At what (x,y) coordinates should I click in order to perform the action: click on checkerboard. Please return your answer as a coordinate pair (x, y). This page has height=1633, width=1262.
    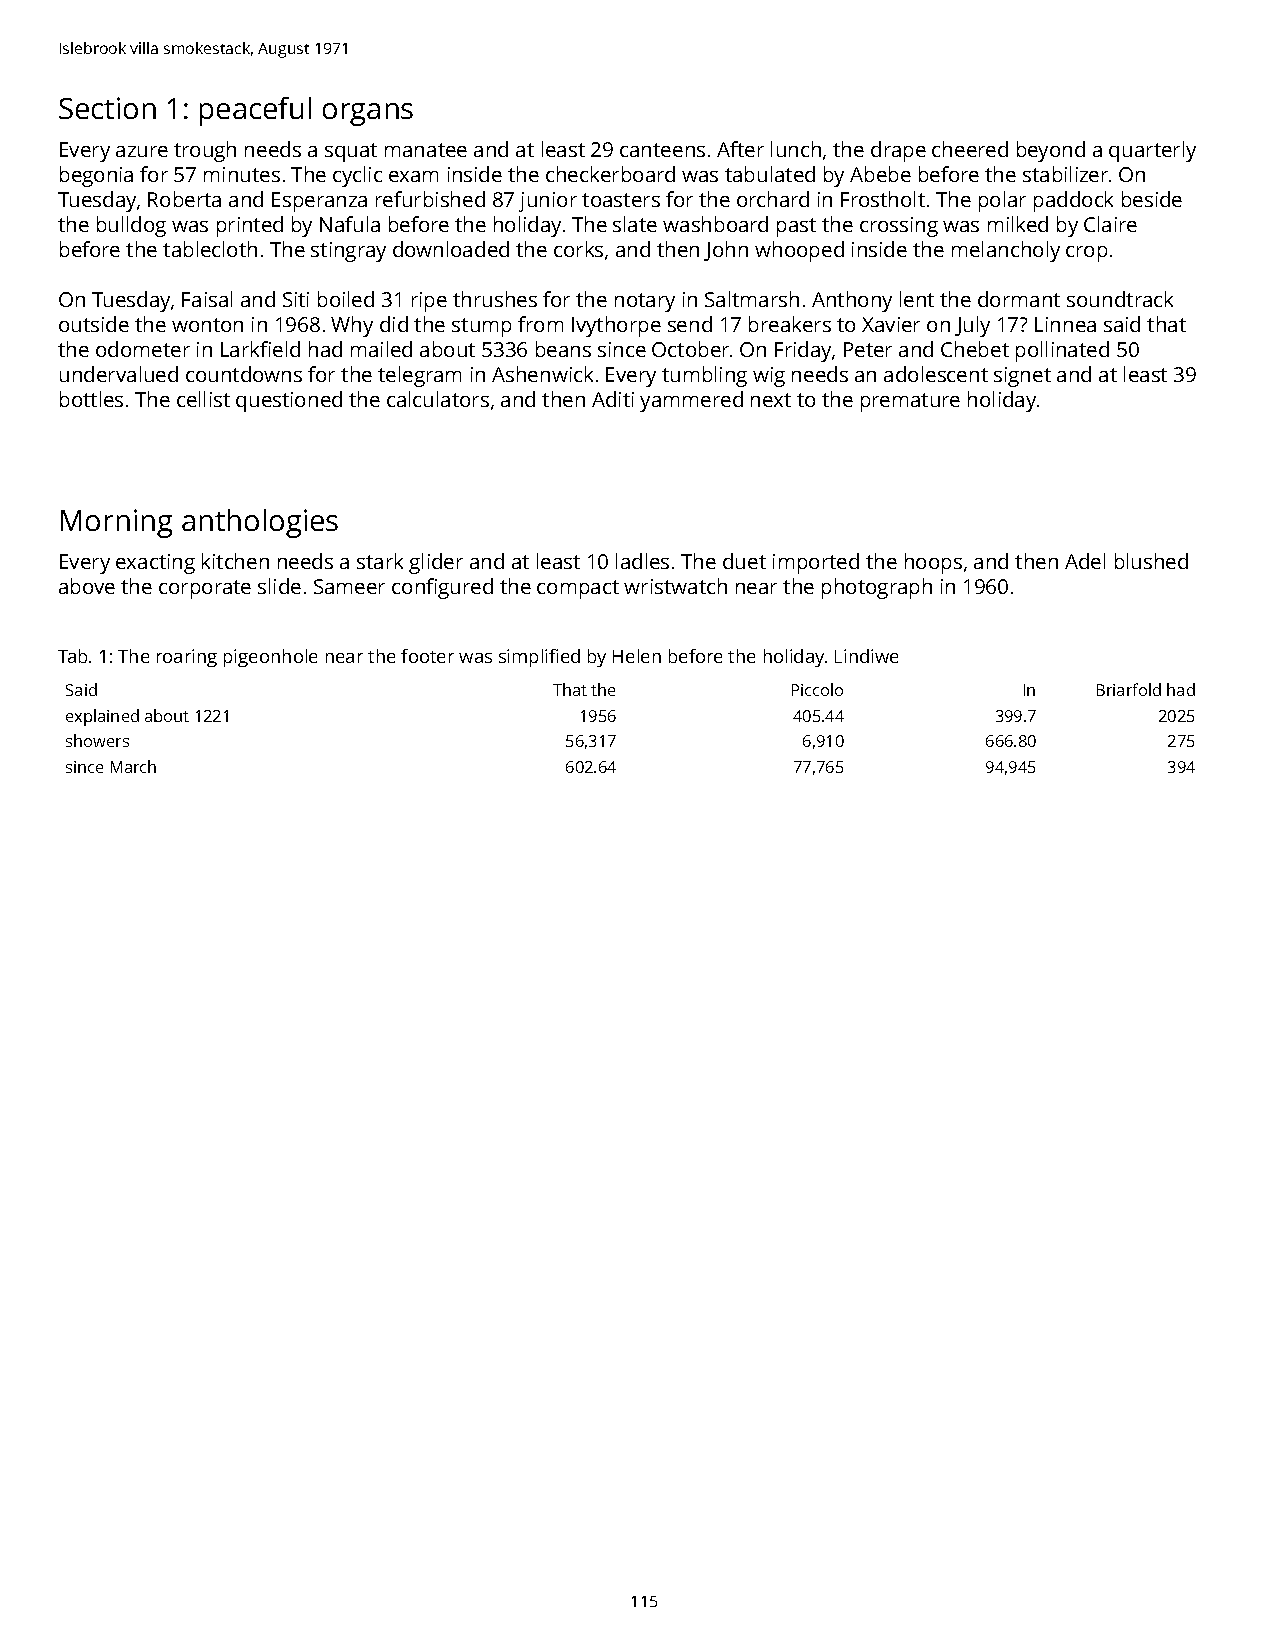
    Looking at the image, I should click on (610, 174).
